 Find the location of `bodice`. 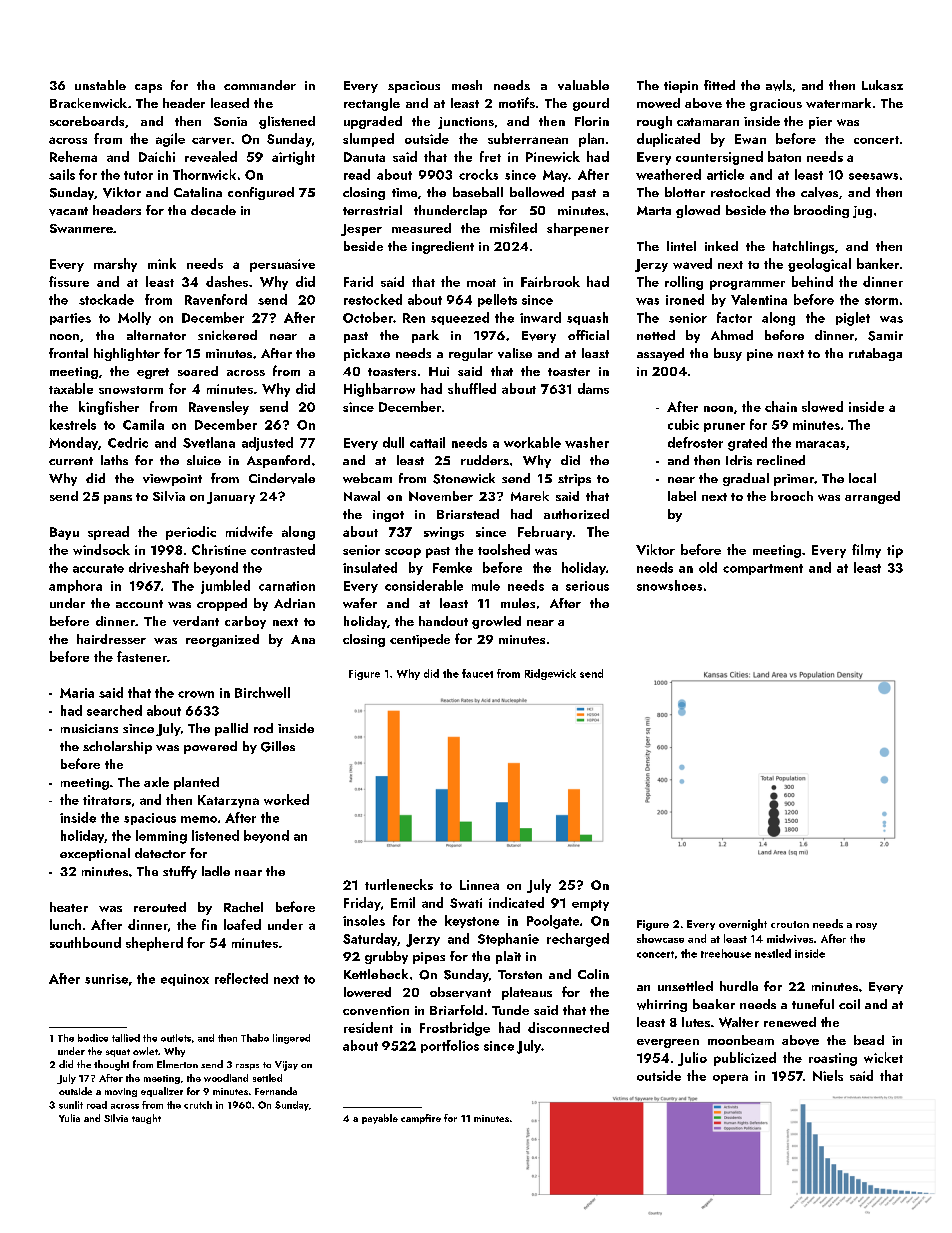

bodice is located at coordinates (93, 1038).
